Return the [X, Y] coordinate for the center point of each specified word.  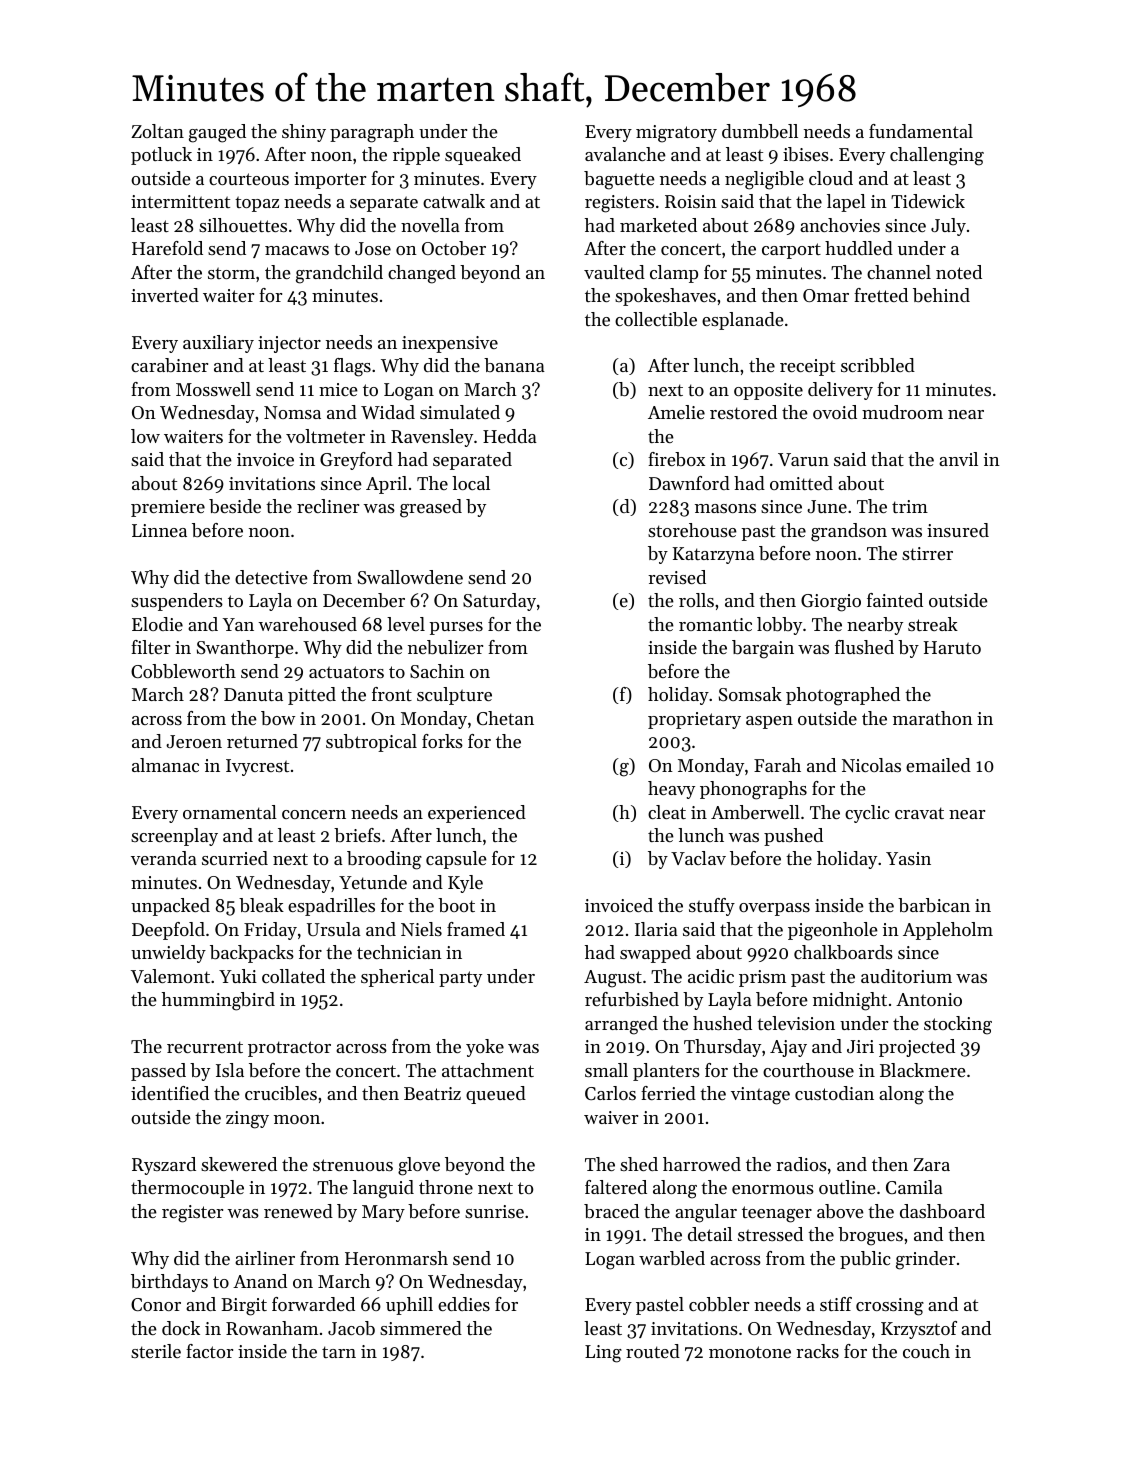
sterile [156, 1351]
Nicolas [871, 765]
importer [330, 180]
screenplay [174, 837]
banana [514, 365]
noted [959, 272]
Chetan [505, 718]
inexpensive [450, 344]
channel [899, 272]
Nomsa [292, 412]
